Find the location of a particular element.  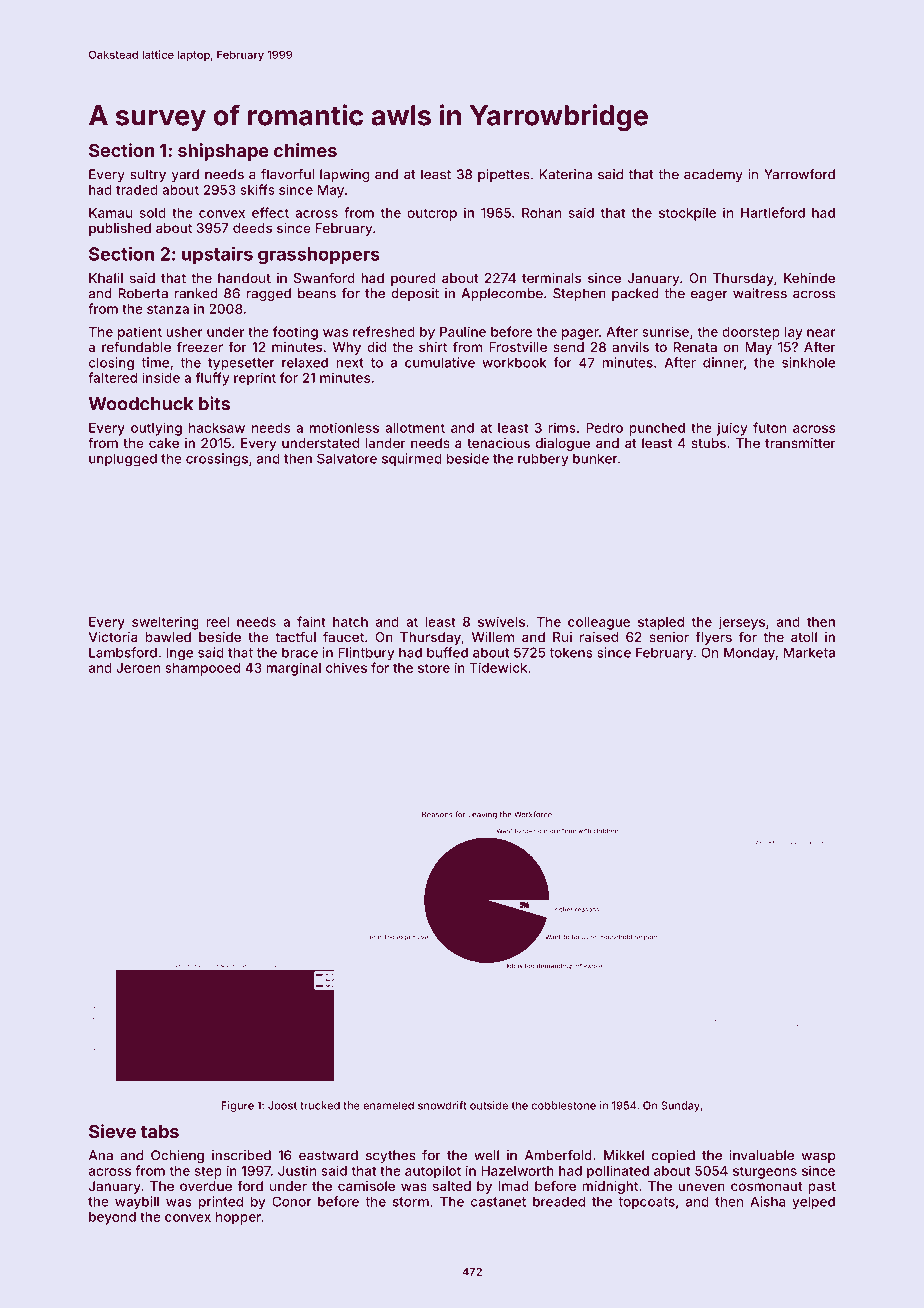

Kehinde is located at coordinates (809, 278).
